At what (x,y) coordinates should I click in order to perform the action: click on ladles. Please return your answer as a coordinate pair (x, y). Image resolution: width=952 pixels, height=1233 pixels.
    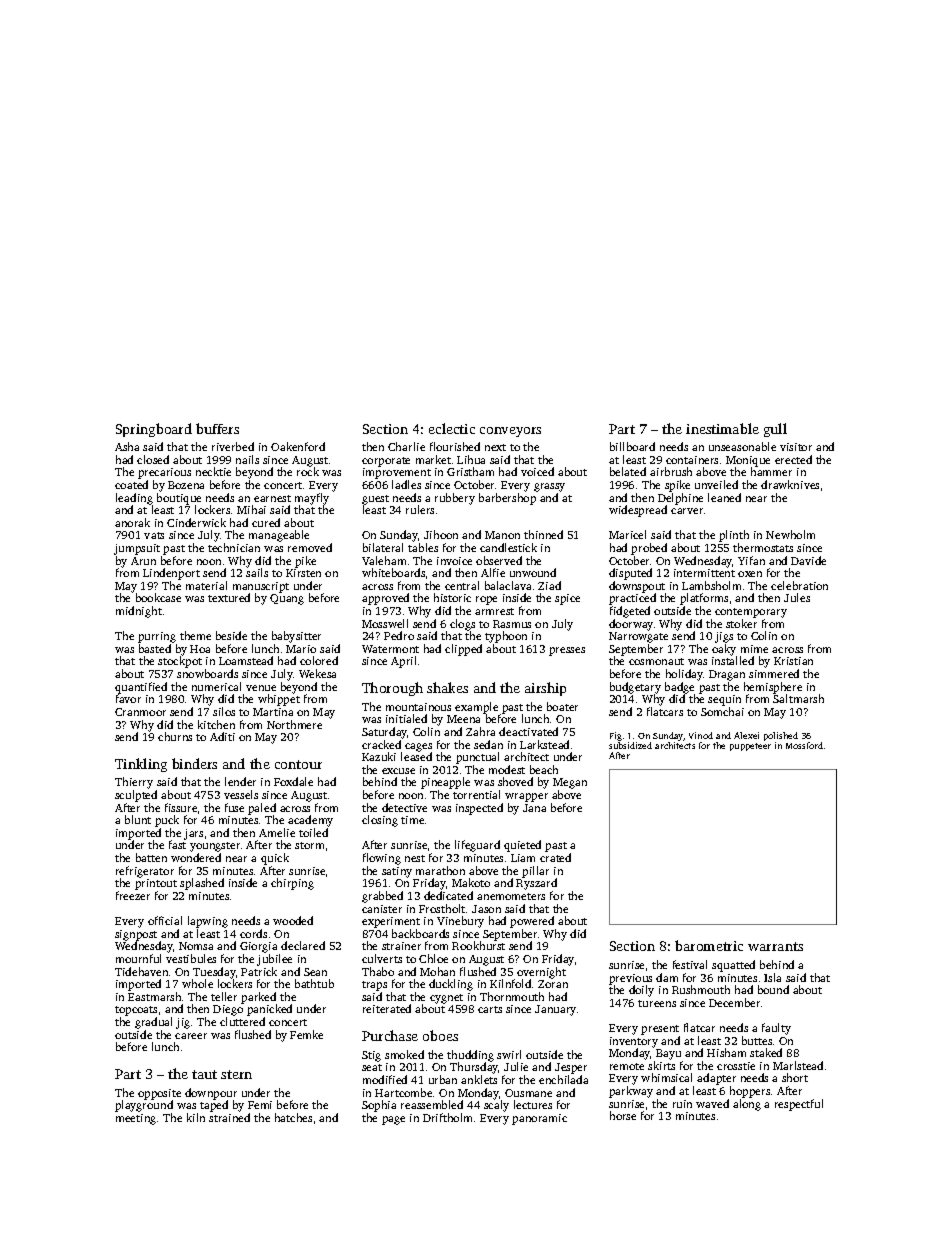
    Looking at the image, I should click on (406, 484).
